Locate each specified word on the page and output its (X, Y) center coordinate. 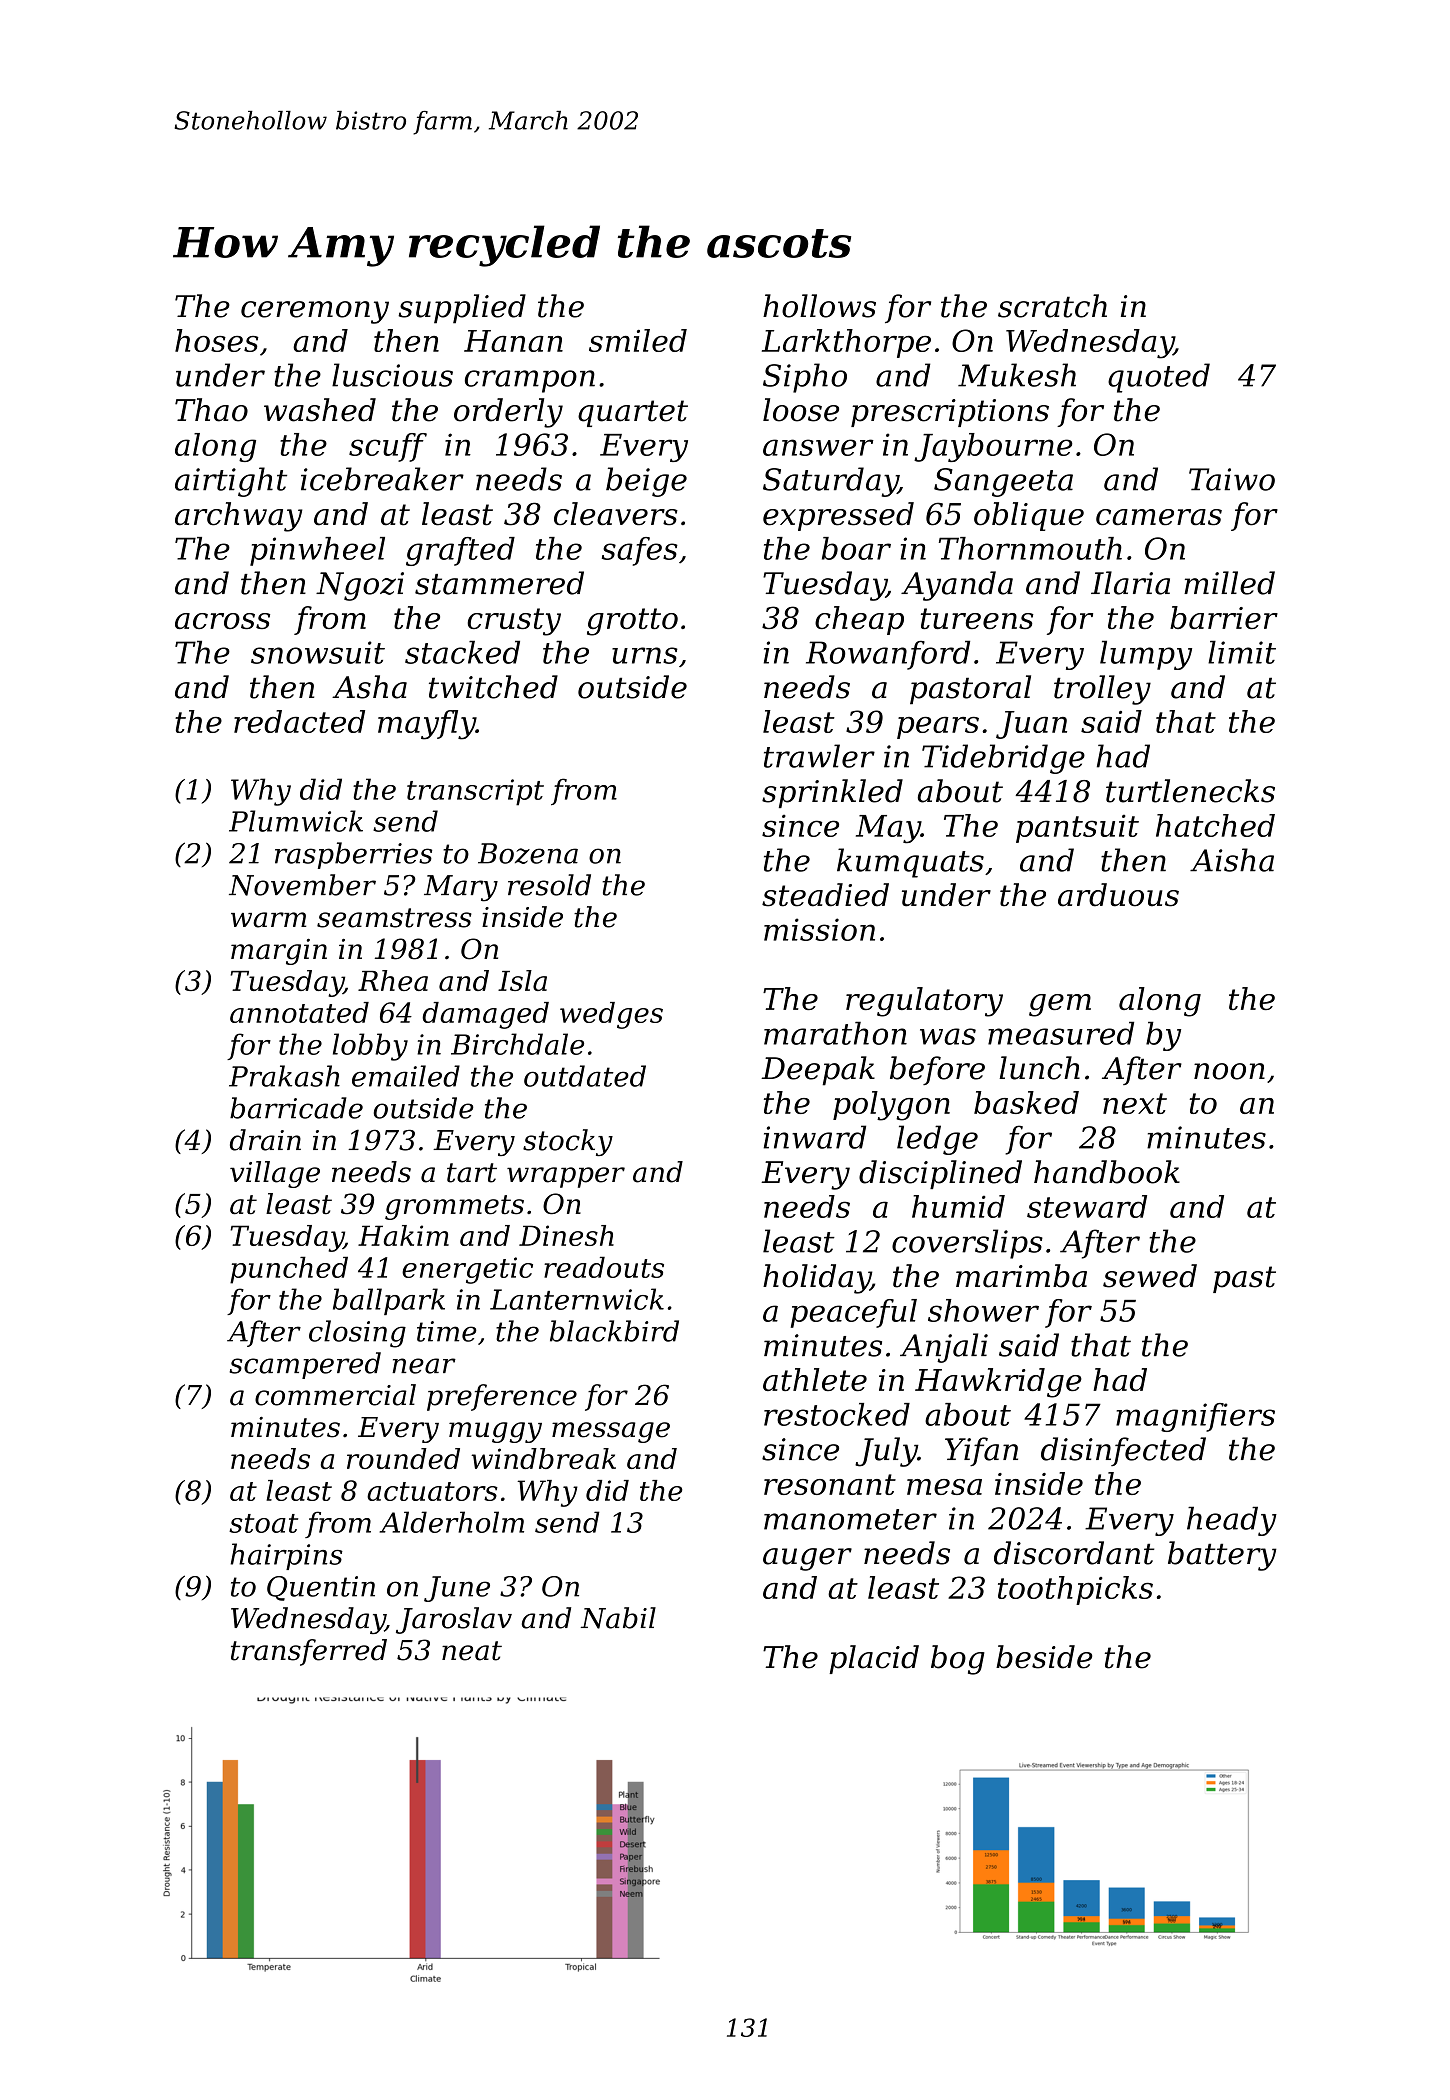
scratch (1052, 306)
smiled (638, 340)
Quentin (321, 1588)
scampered (305, 1365)
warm (268, 920)
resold (549, 885)
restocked (837, 1414)
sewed (1150, 1276)
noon (1229, 1071)
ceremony (315, 312)
